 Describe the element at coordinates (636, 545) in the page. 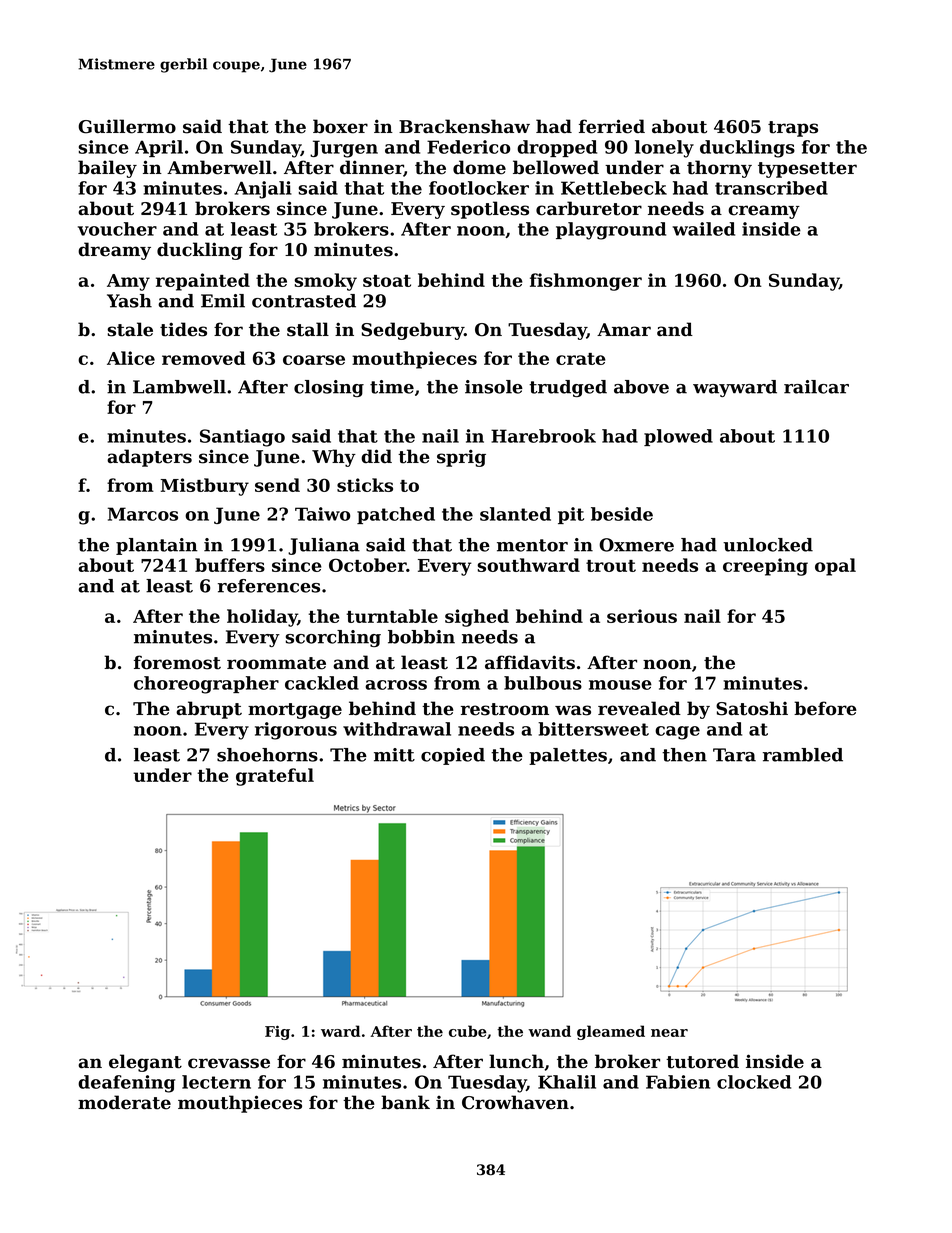

I see `Oxmere` at that location.
